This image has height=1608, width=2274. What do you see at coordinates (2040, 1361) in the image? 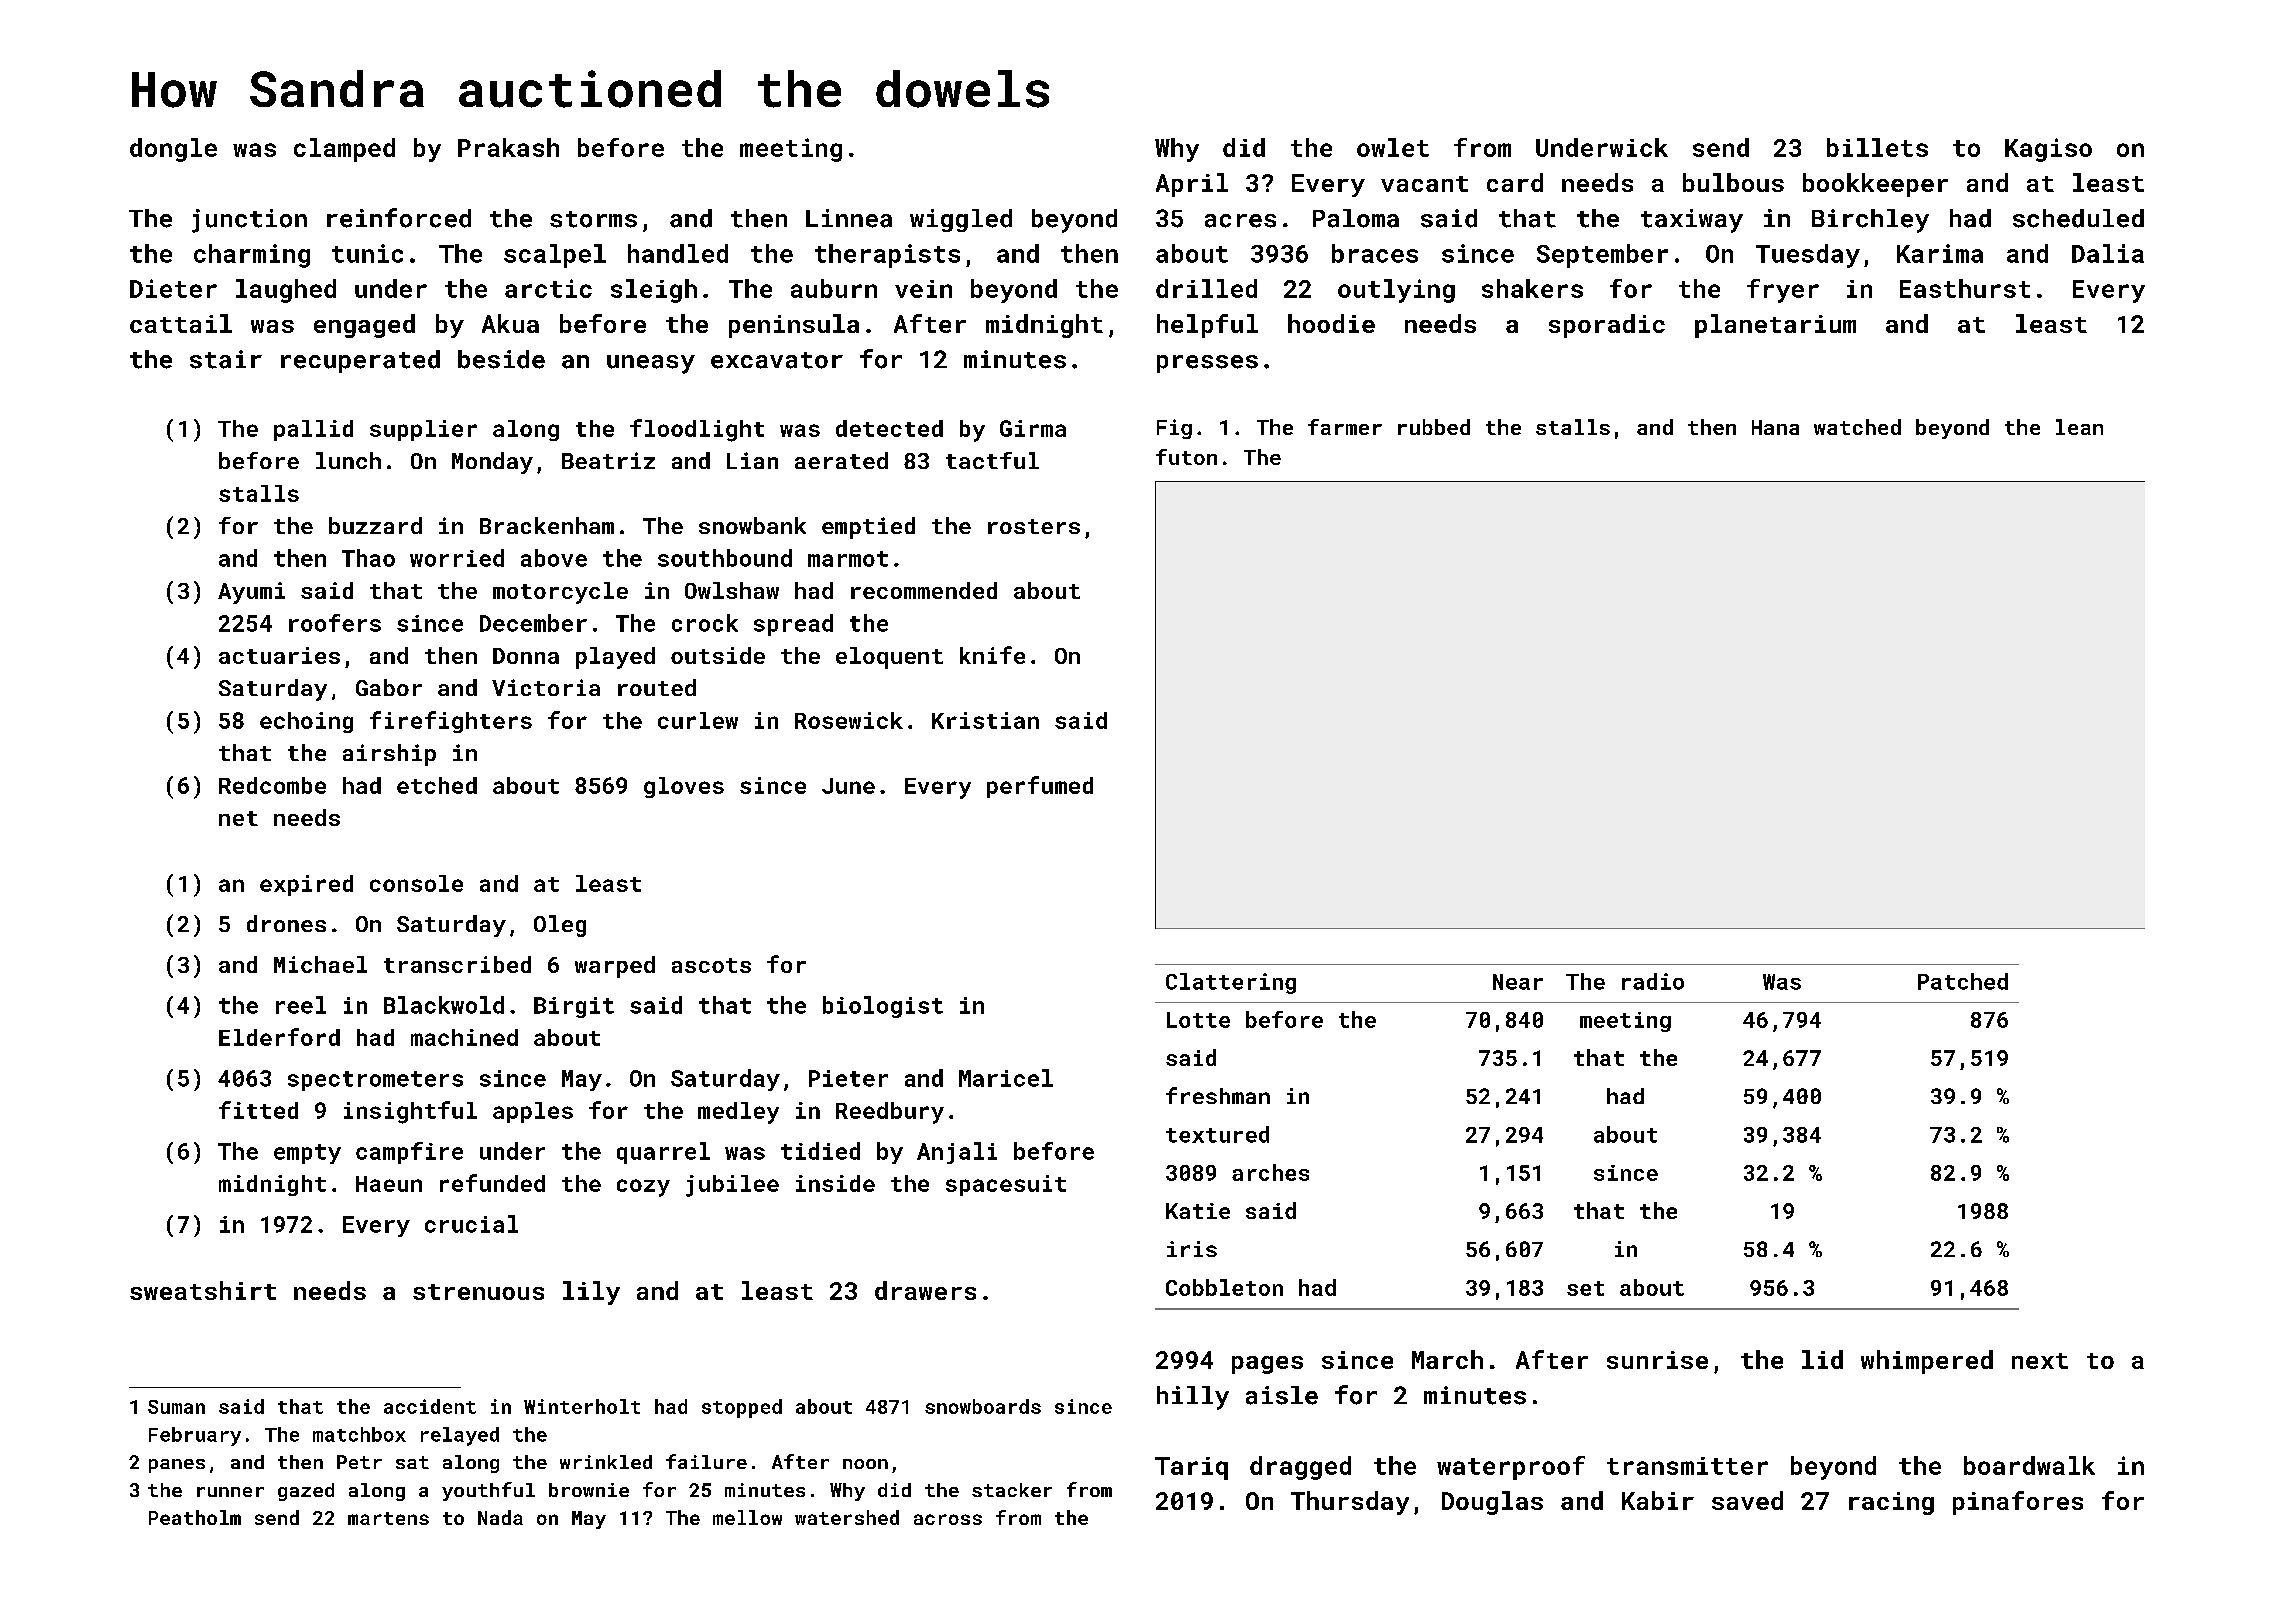
I see `next` at bounding box center [2040, 1361].
